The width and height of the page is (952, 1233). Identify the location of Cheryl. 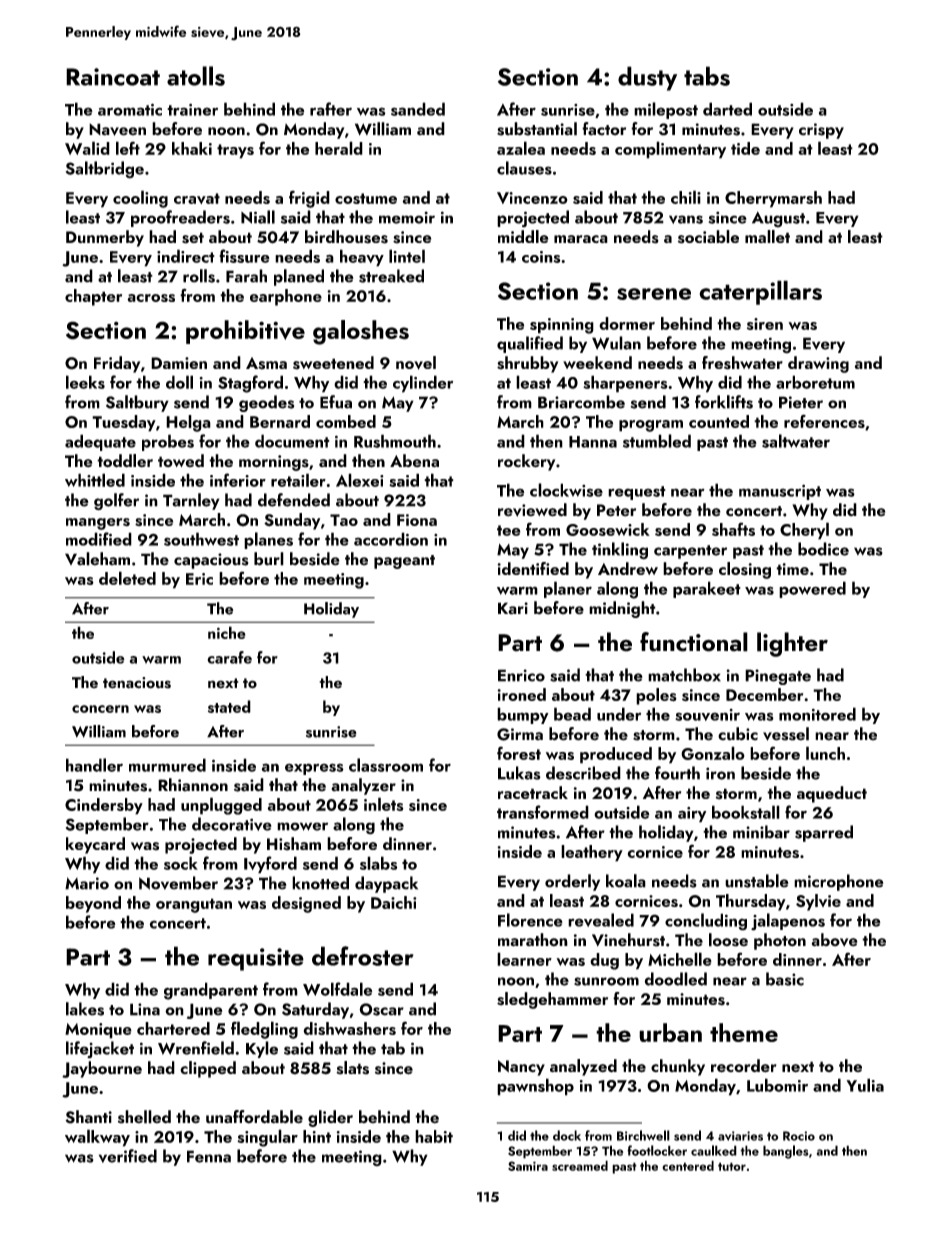
(804, 531).
